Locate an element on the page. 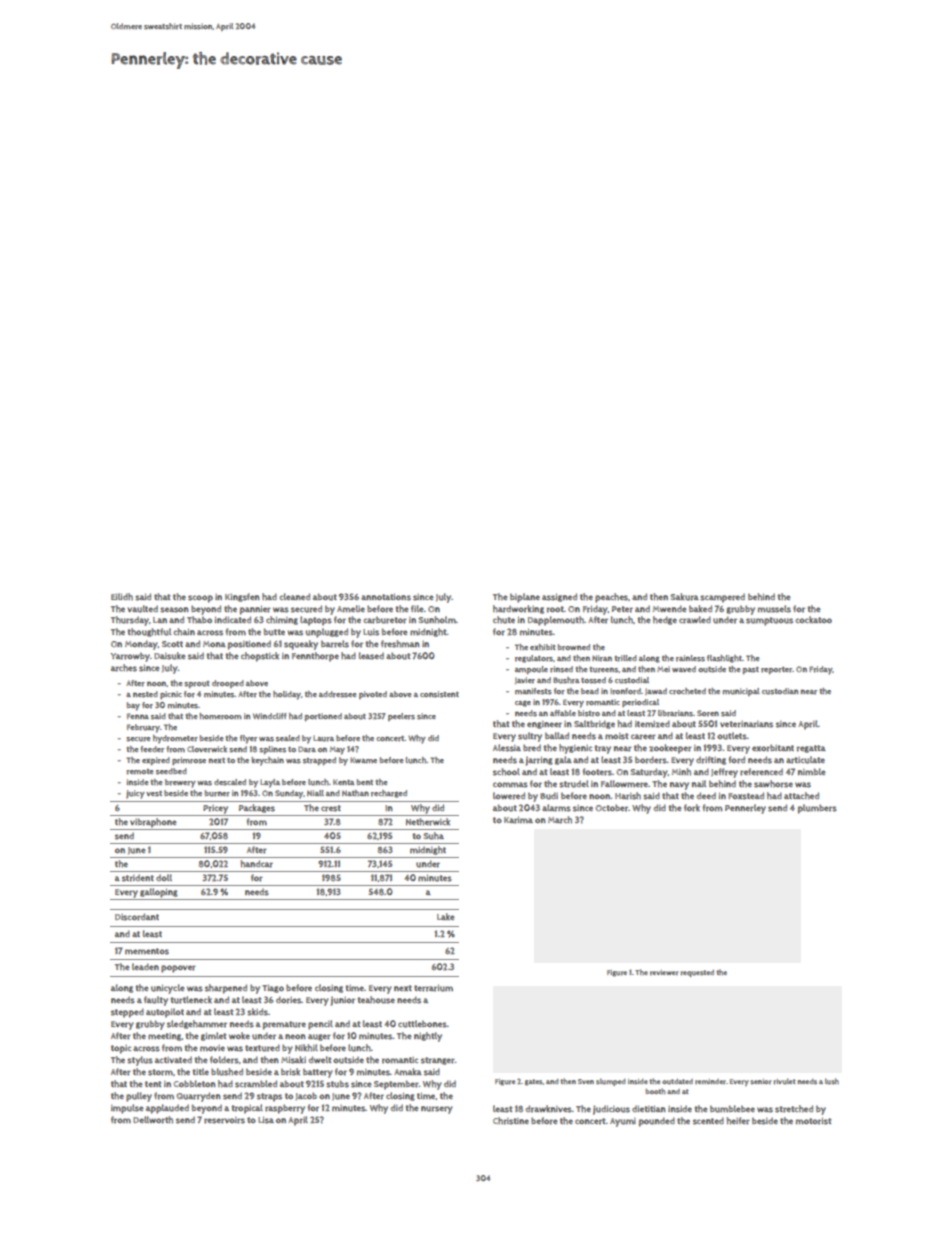  reviewer is located at coordinates (664, 972).
